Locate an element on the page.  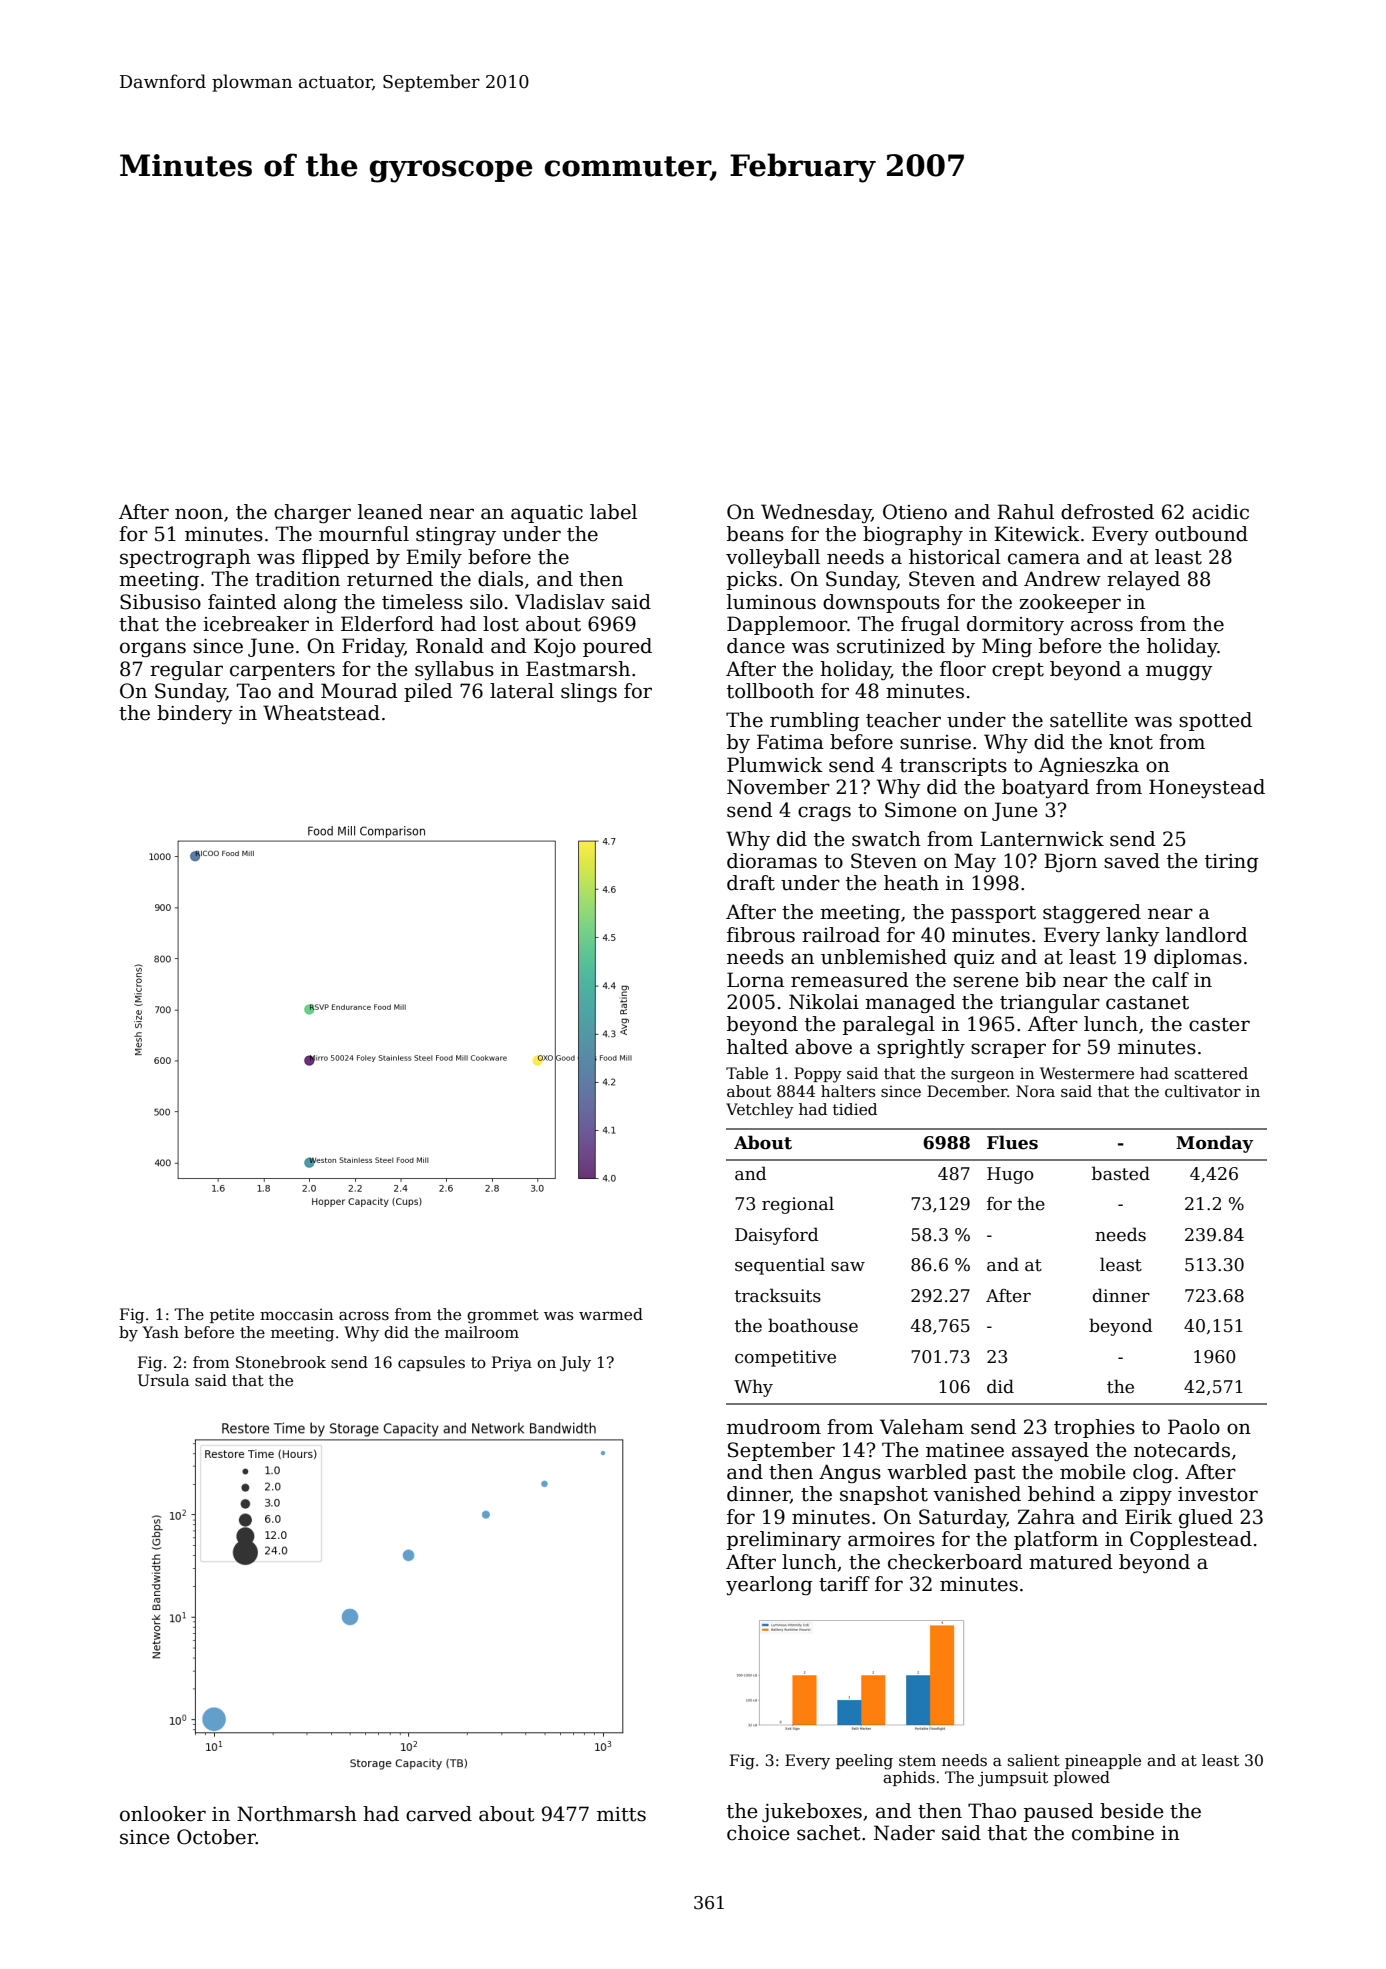
capsules is located at coordinates (431, 1363).
